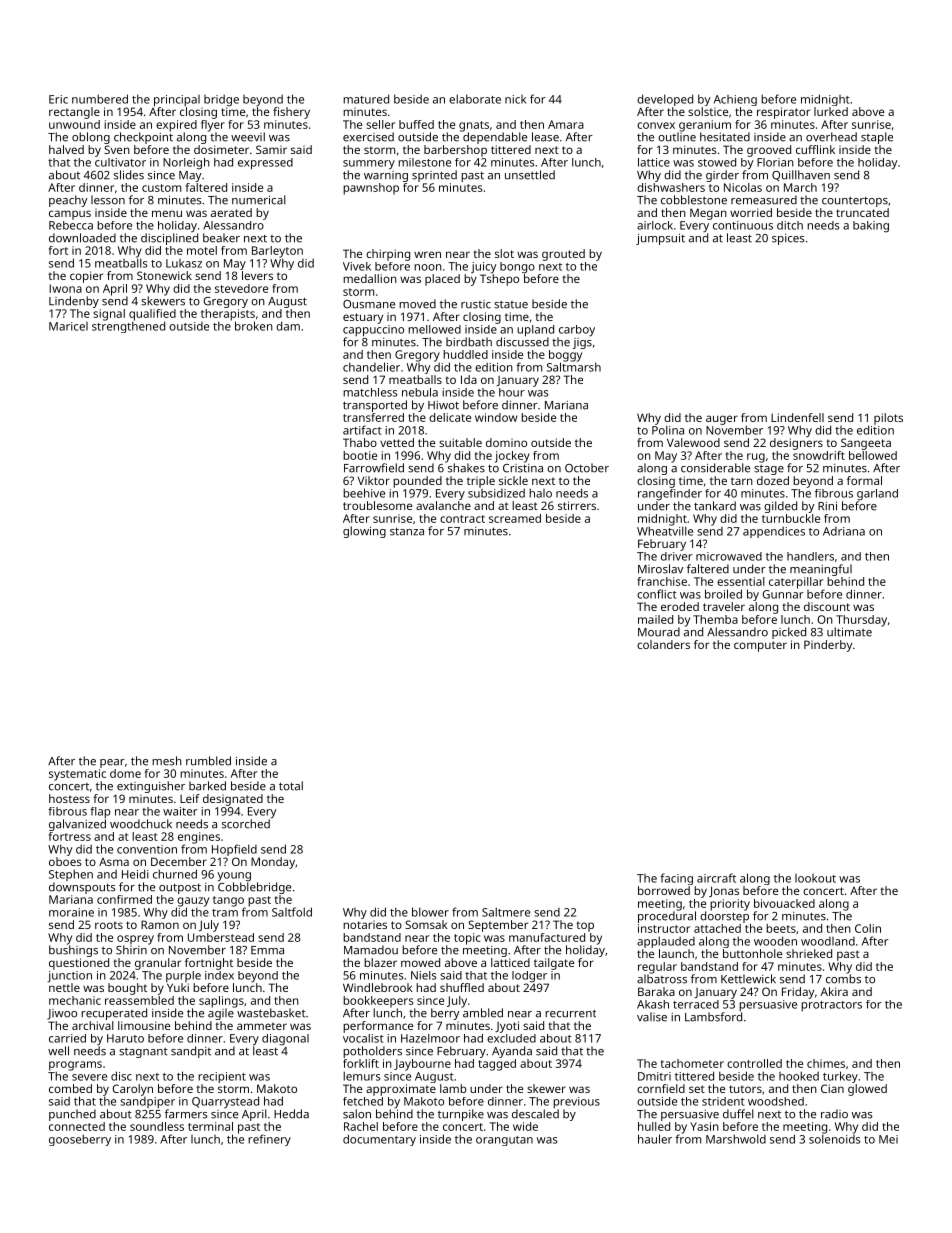  Describe the element at coordinates (760, 646) in the screenshot. I see `computer` at that location.
